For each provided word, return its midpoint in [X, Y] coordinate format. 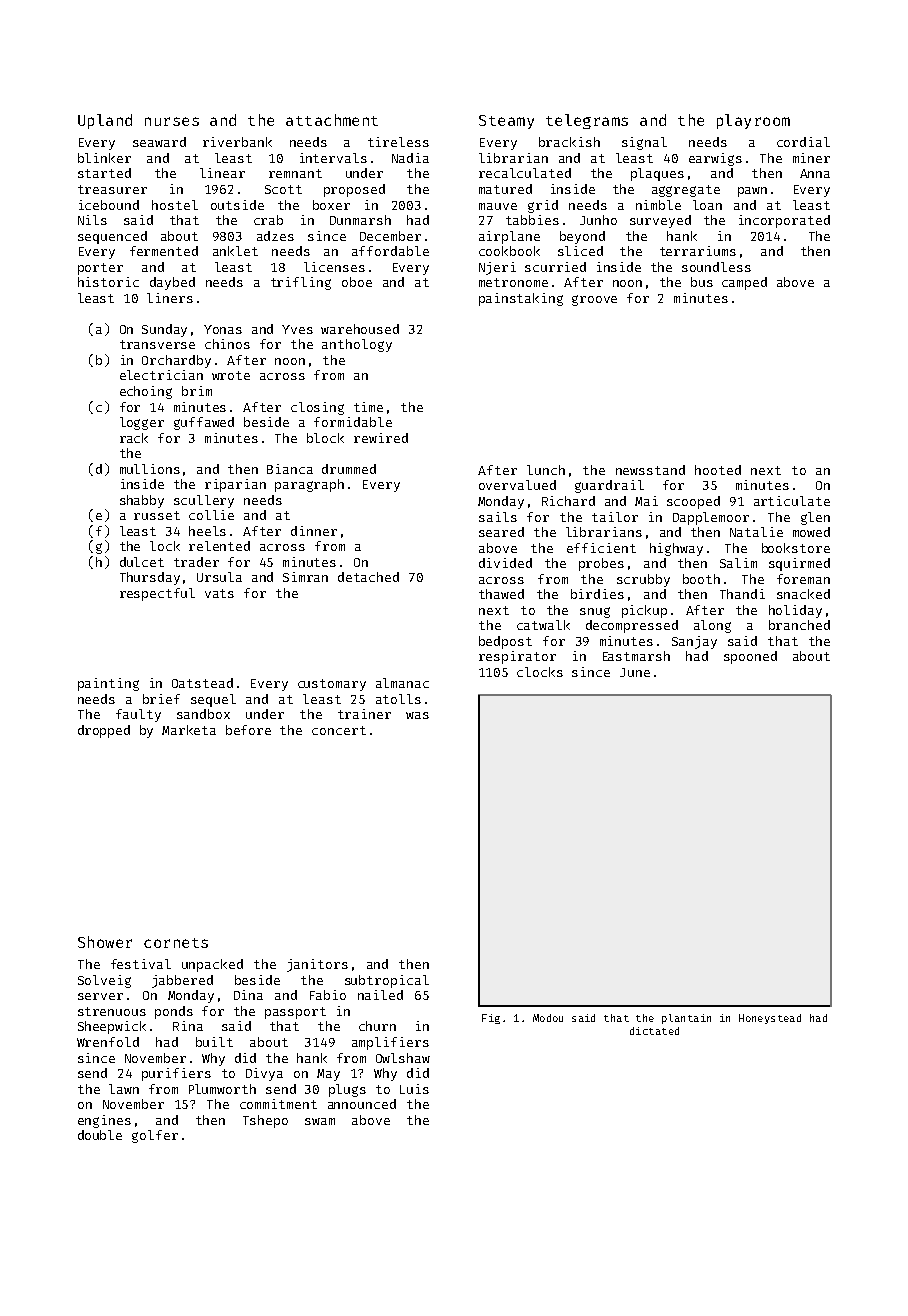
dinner [314, 531]
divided [505, 563]
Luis [414, 1089]
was [417, 715]
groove [594, 300]
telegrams [587, 121]
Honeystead [770, 1019]
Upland [105, 121]
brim [197, 391]
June [635, 672]
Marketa [189, 730]
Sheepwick [112, 1027]
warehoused [360, 329]
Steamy [506, 122]
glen [815, 518]
